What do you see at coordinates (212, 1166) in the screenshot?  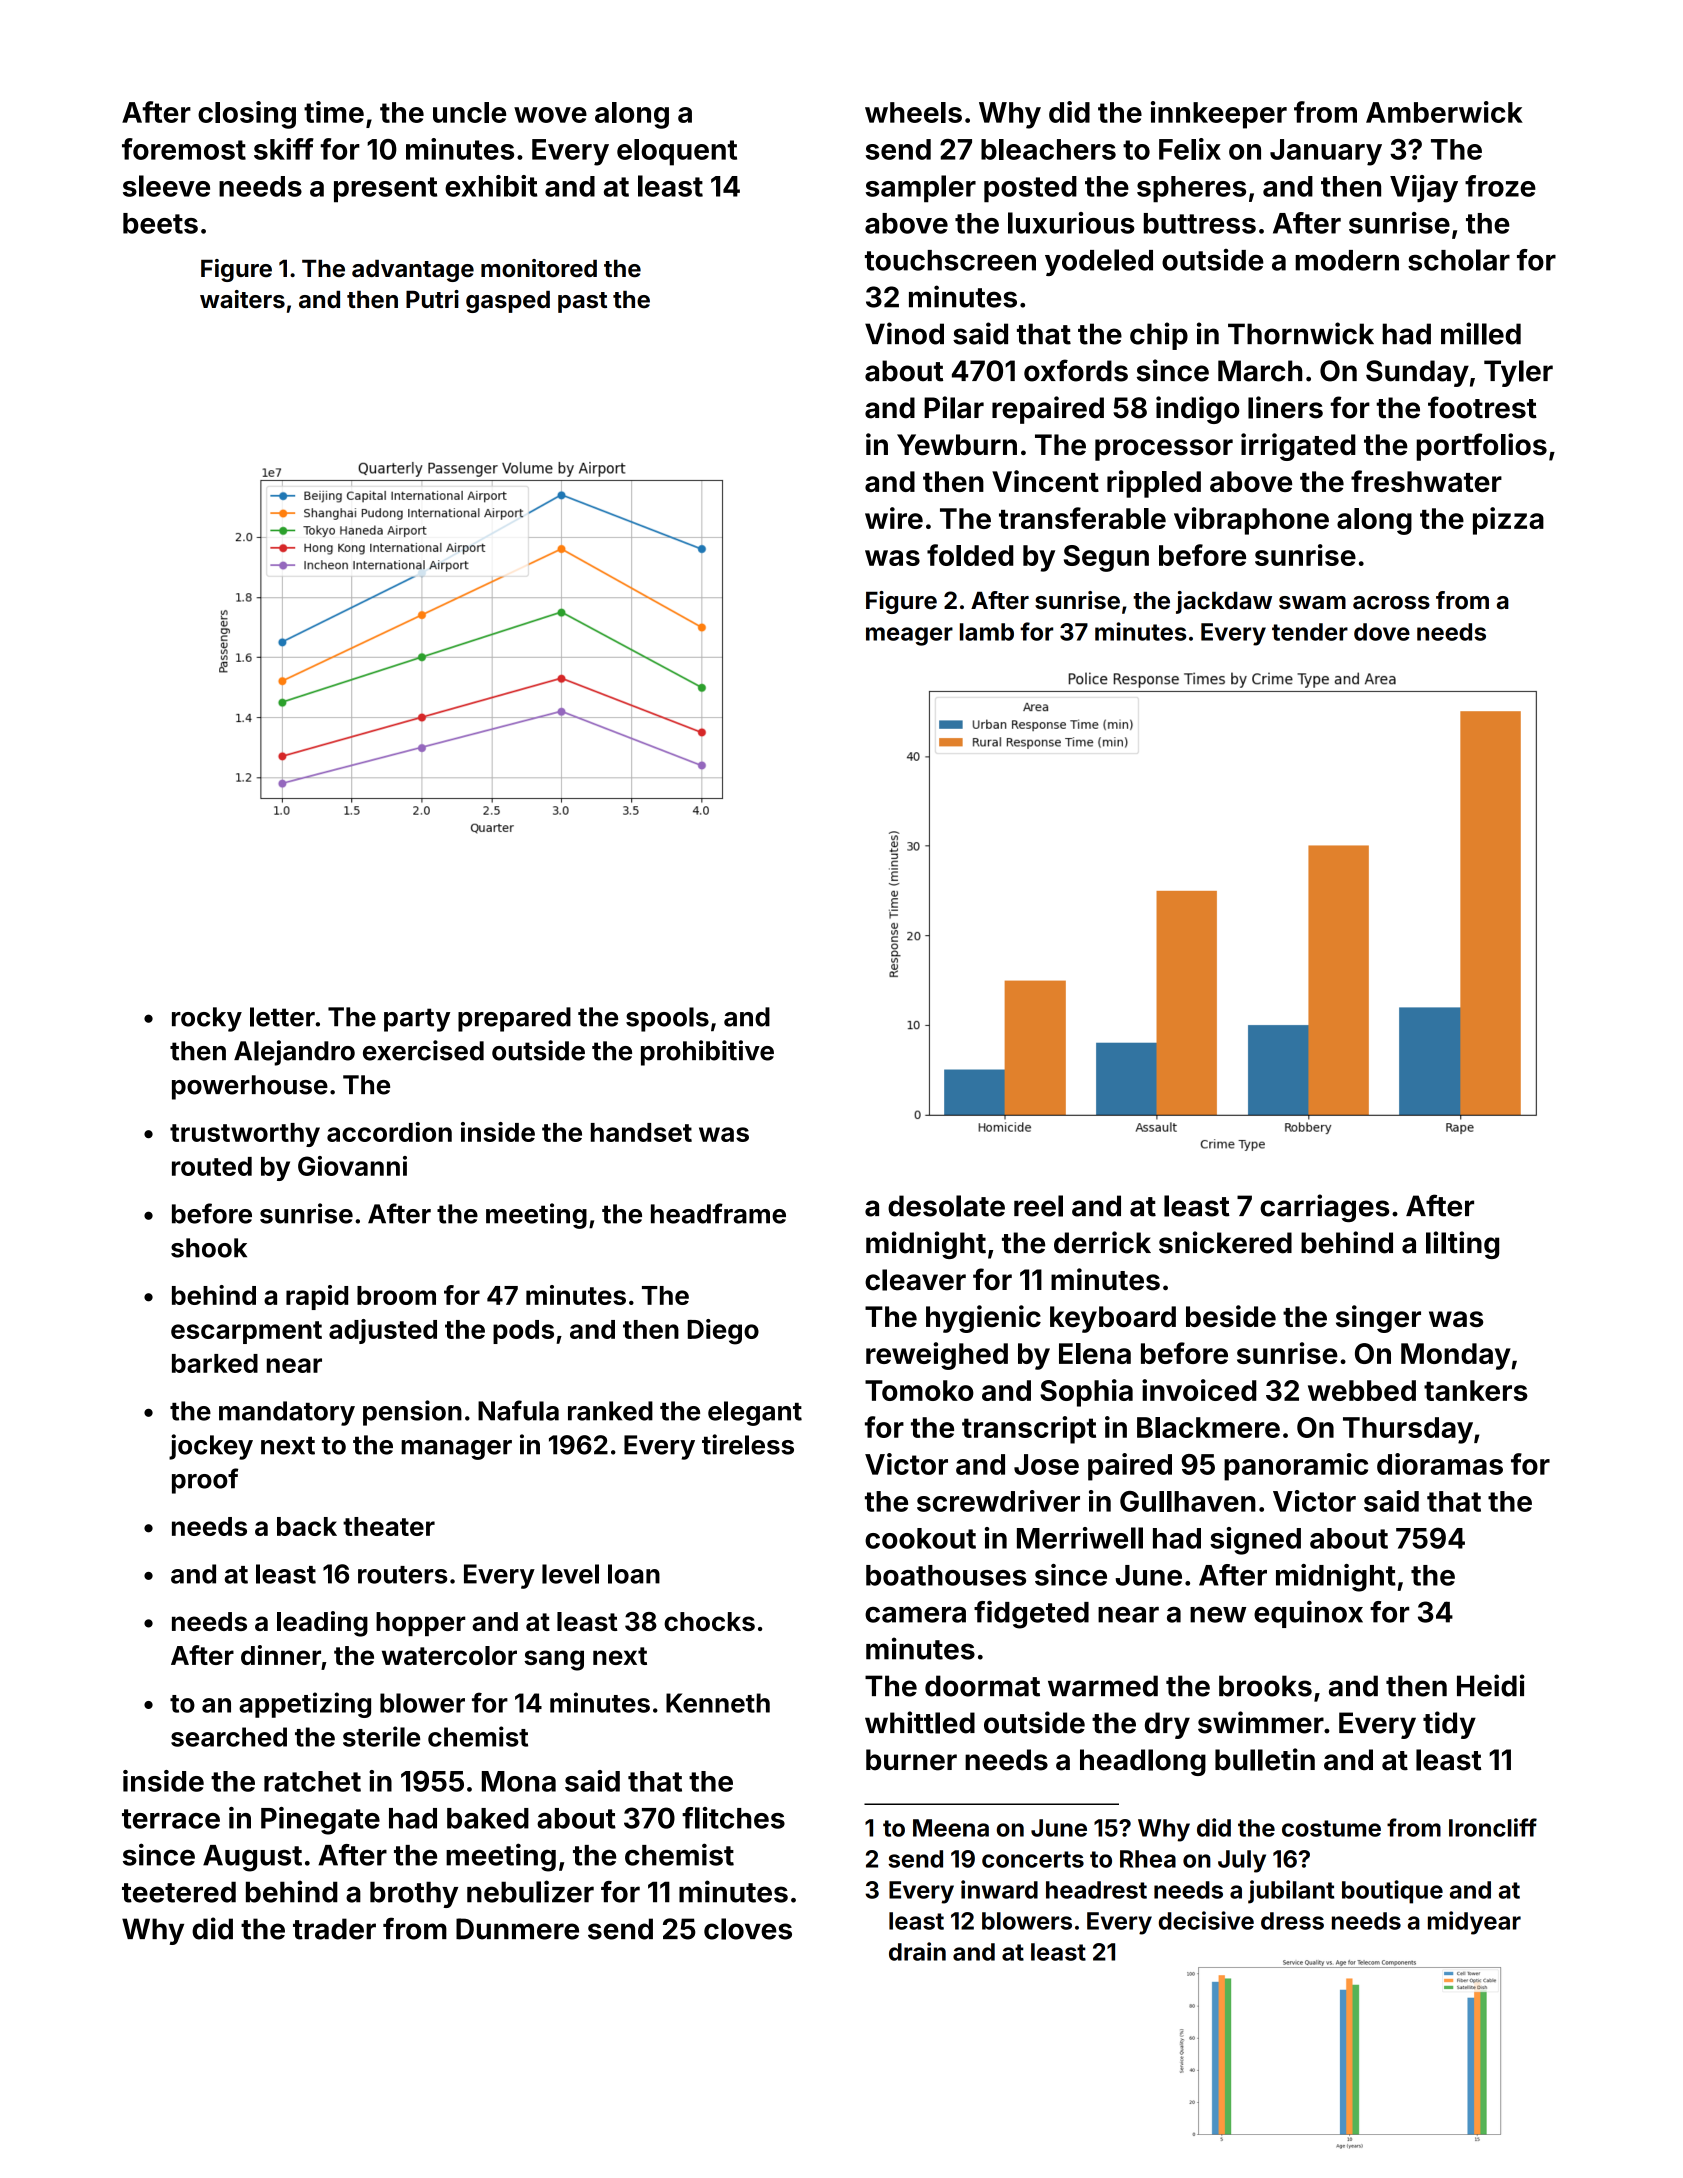 I see `routed` at bounding box center [212, 1166].
